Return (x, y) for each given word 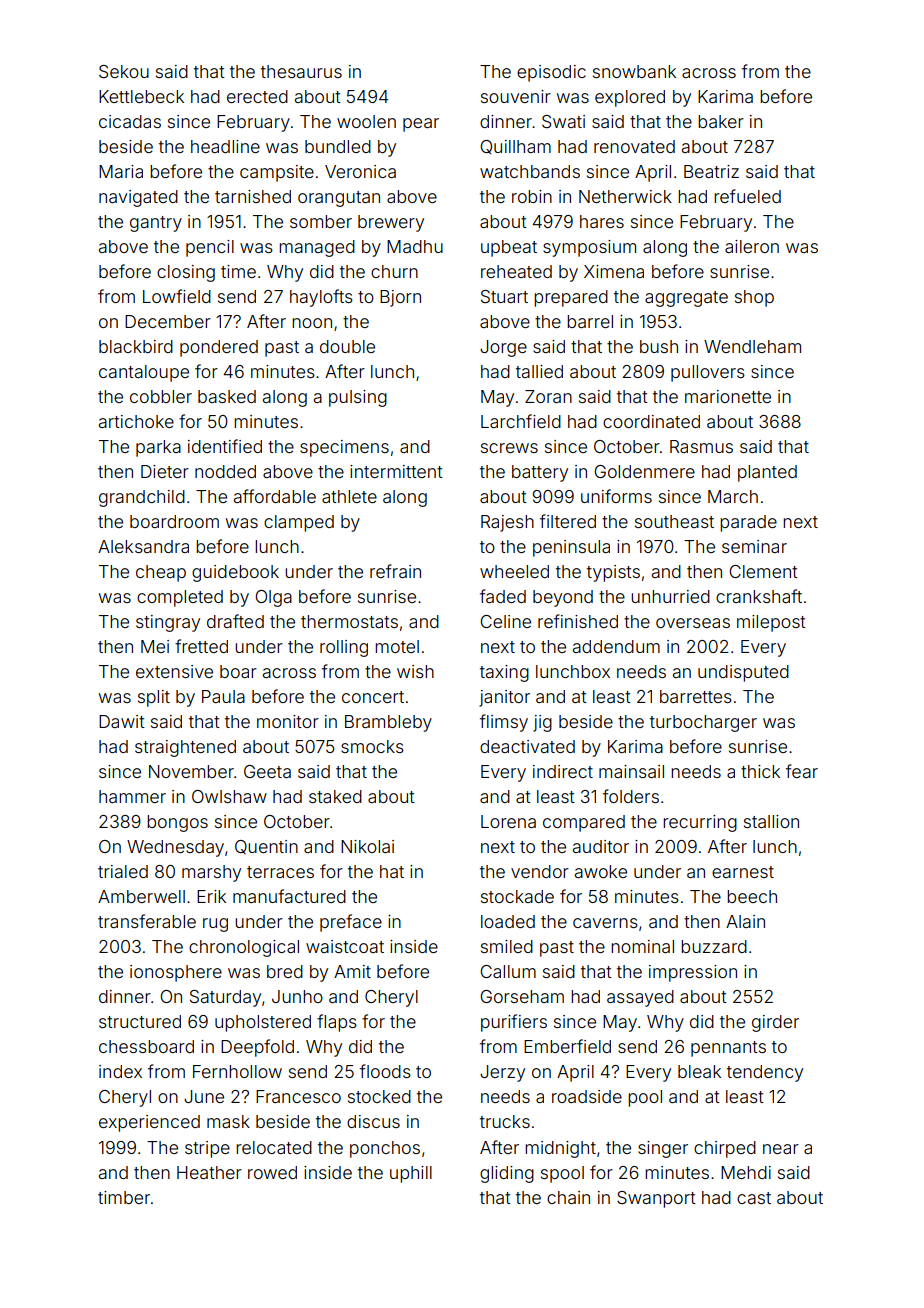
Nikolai (367, 846)
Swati (563, 121)
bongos (177, 823)
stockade (517, 896)
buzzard (714, 946)
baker (721, 121)
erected (257, 96)
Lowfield (177, 296)
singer (663, 1149)
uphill (411, 1174)
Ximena (614, 271)
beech (752, 896)
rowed (272, 1172)
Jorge (503, 348)
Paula (223, 696)
